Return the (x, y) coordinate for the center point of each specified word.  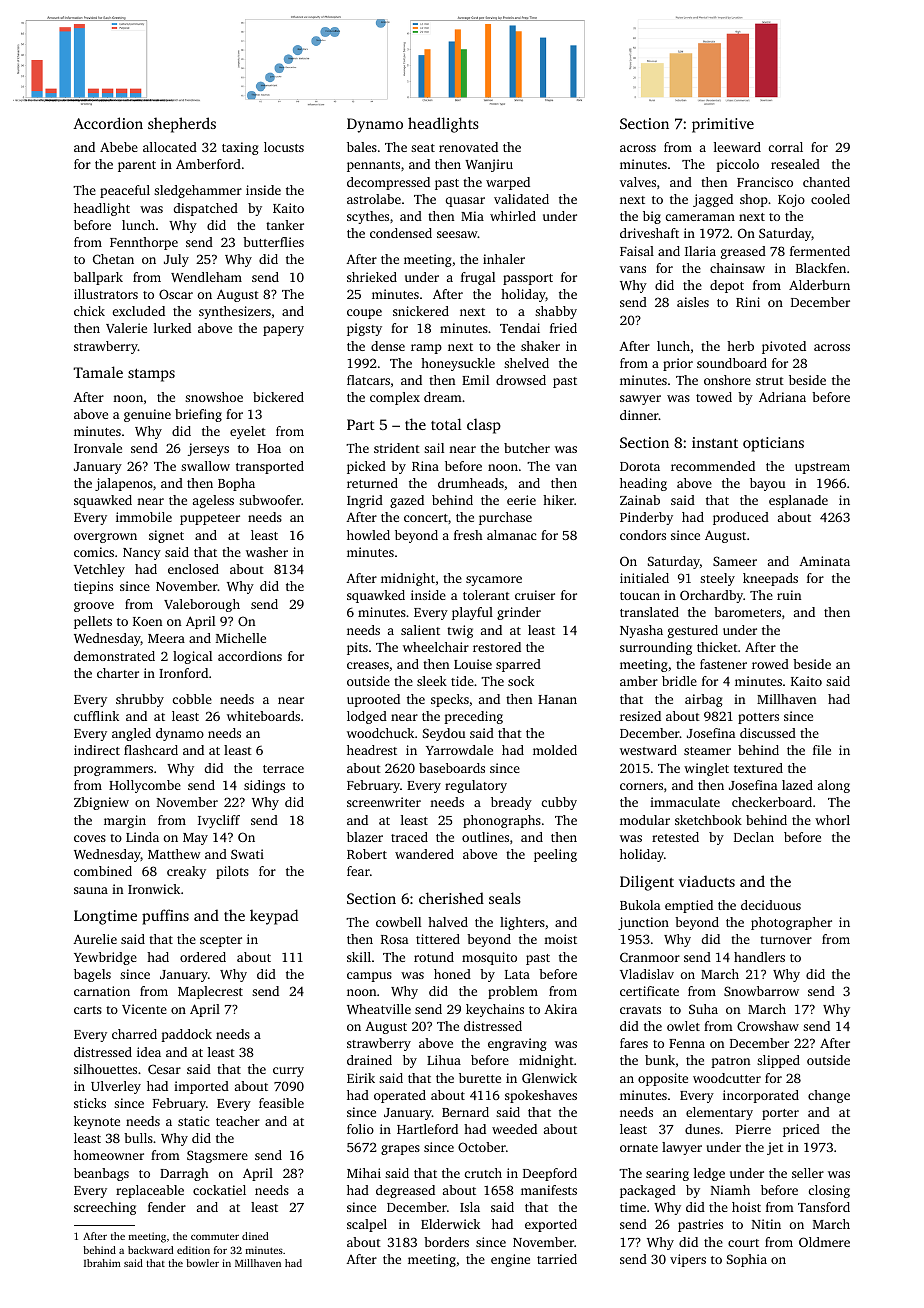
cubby (559, 803)
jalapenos (124, 484)
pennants (373, 166)
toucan (640, 596)
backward (150, 1250)
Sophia (747, 1260)
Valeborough (202, 605)
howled (368, 535)
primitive (723, 125)
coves (90, 838)
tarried (557, 1259)
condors (643, 535)
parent (137, 166)
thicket (717, 647)
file (822, 750)
